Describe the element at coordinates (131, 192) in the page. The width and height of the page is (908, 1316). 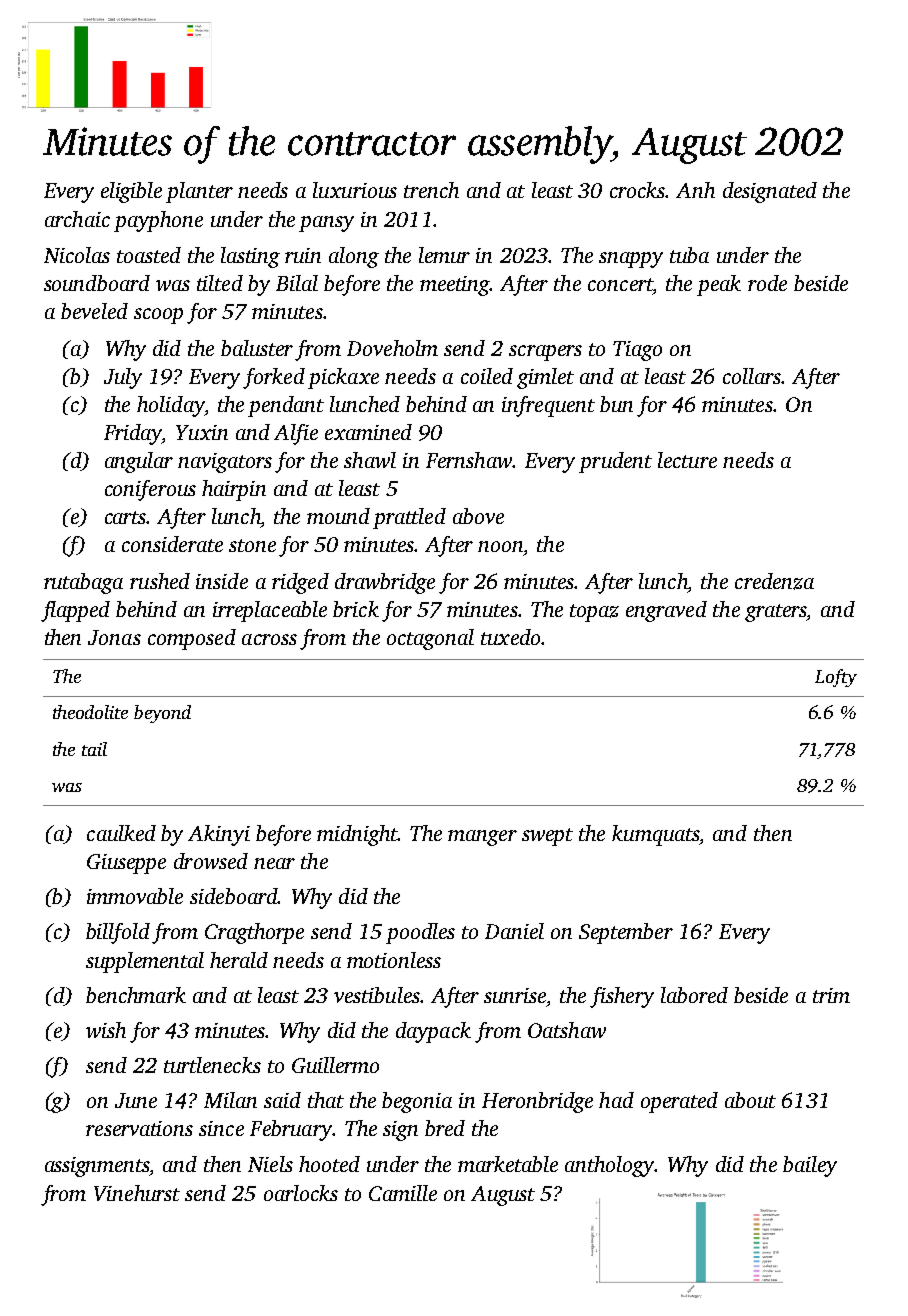
I see `eligible` at that location.
